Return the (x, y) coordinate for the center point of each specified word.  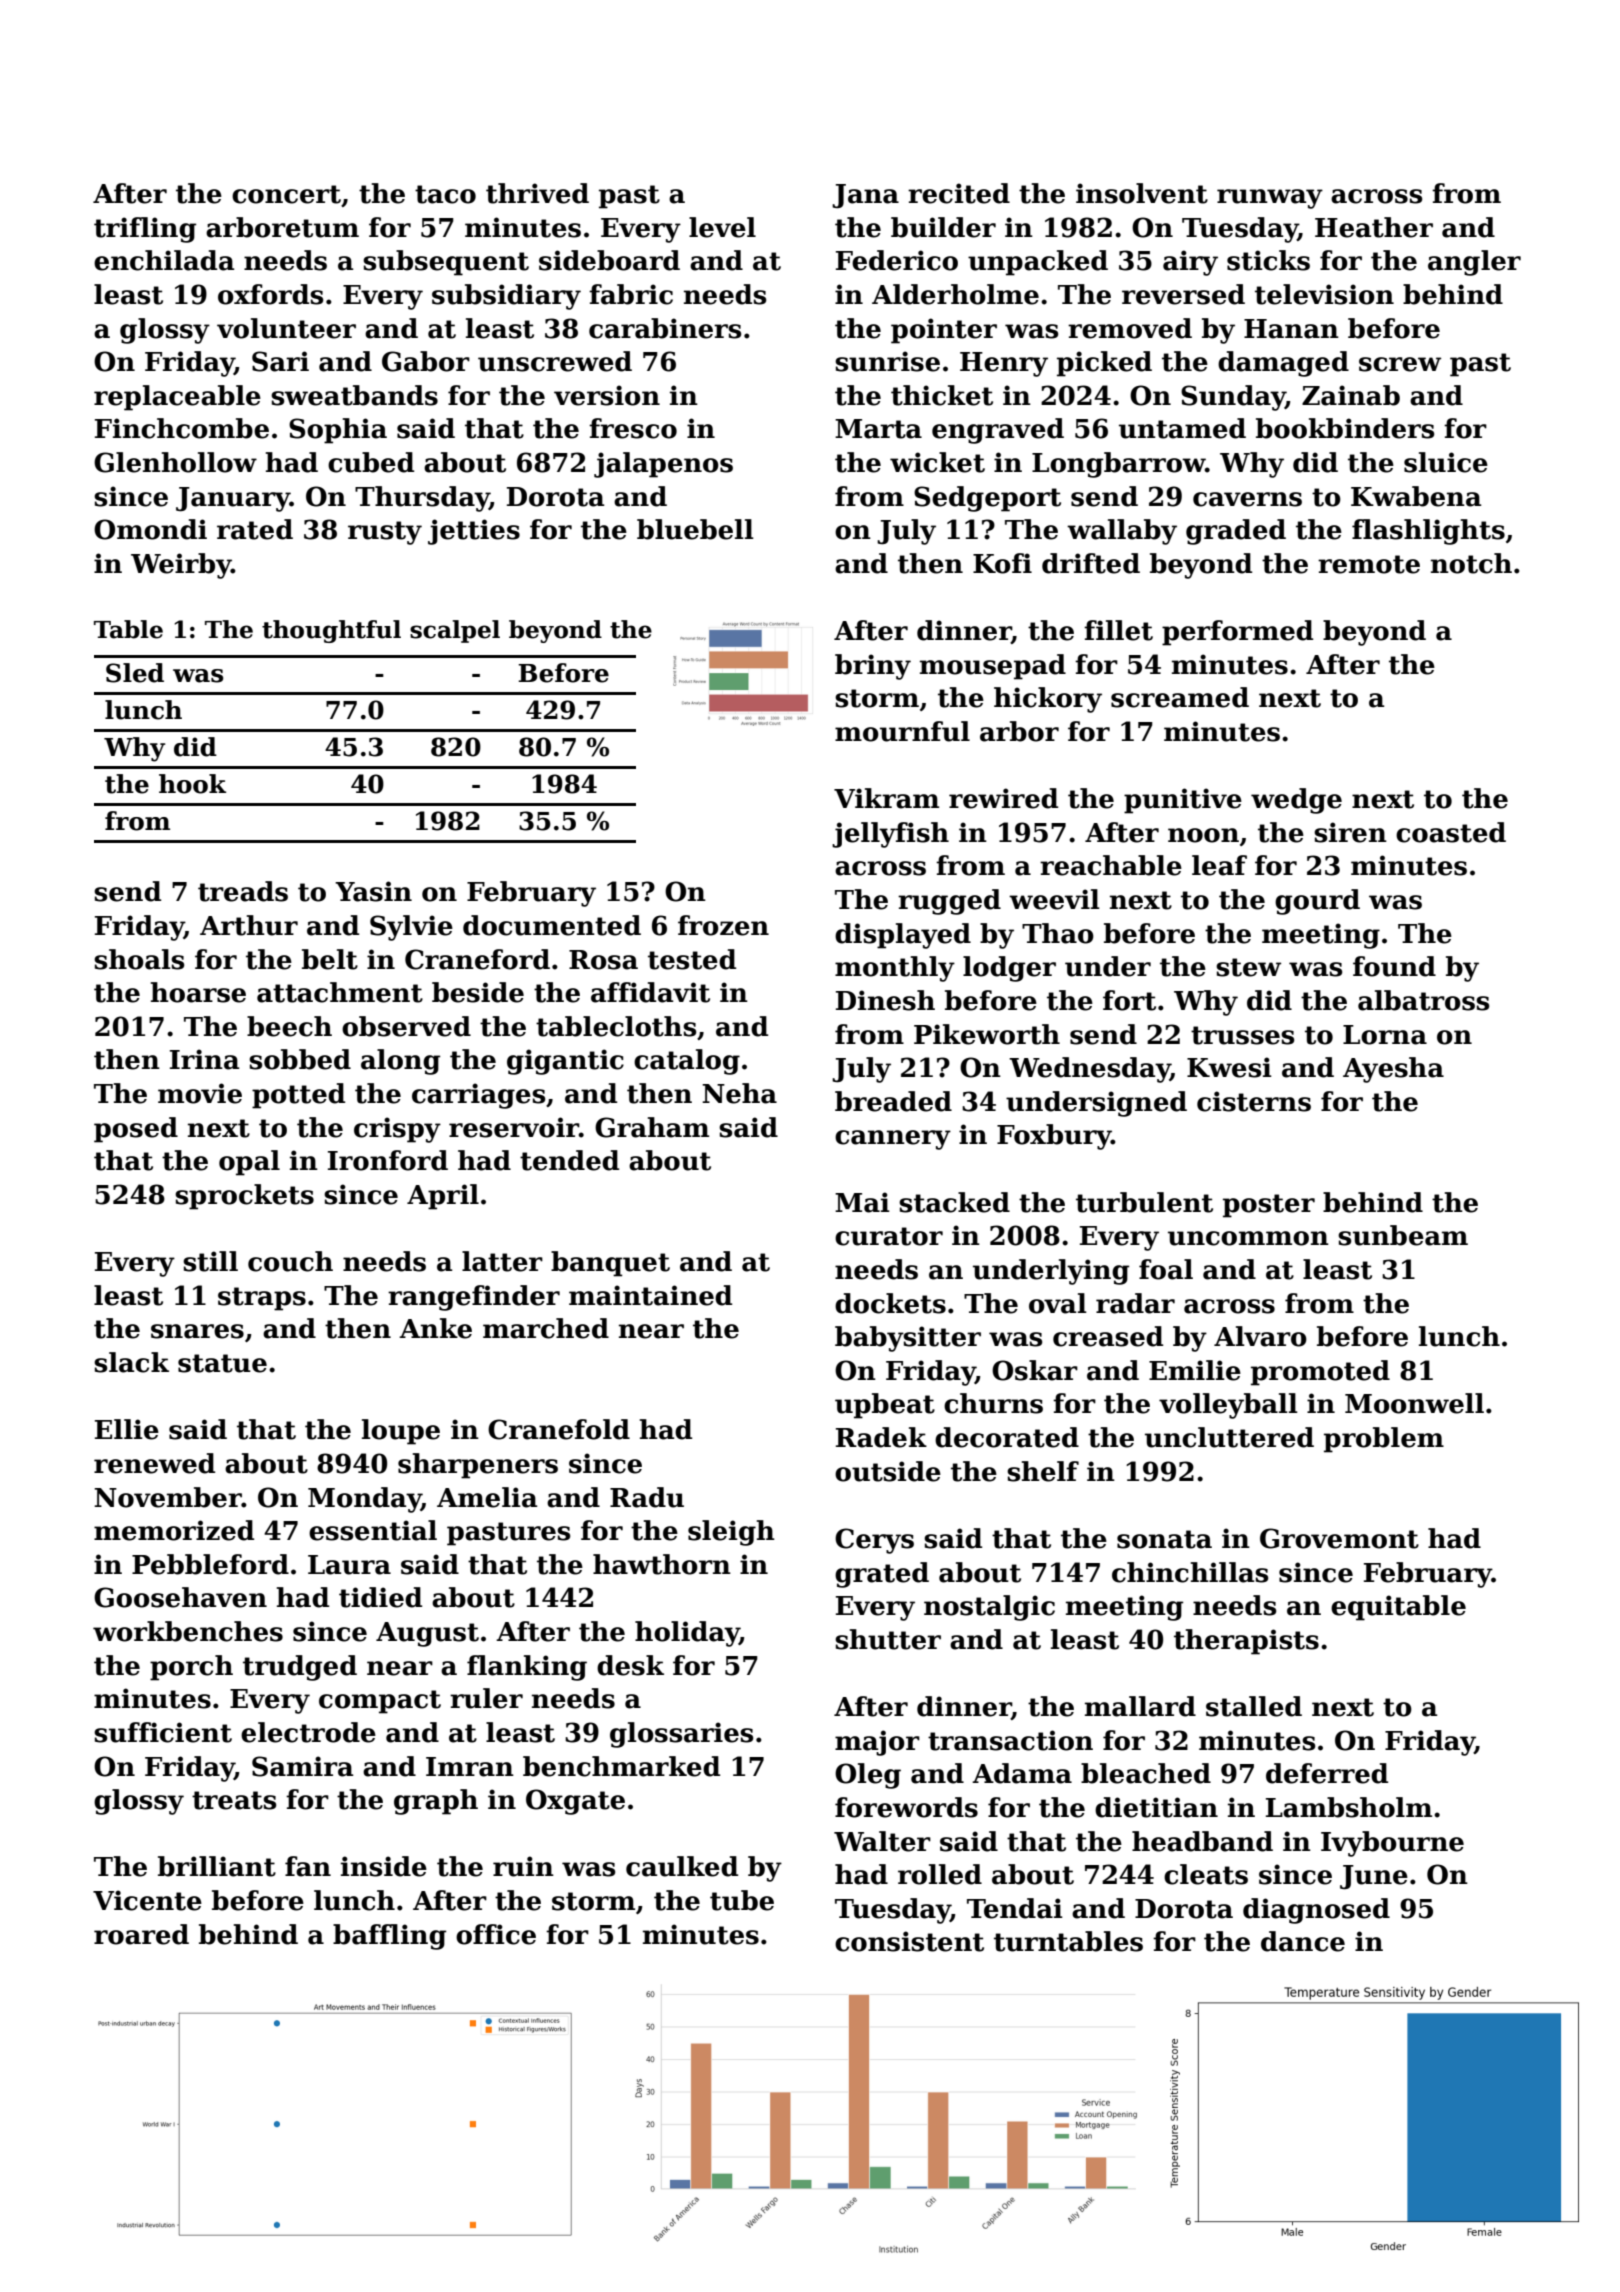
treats (234, 1800)
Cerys (874, 1541)
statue (222, 1363)
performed (1237, 633)
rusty (385, 533)
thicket (942, 395)
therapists (1246, 1642)
